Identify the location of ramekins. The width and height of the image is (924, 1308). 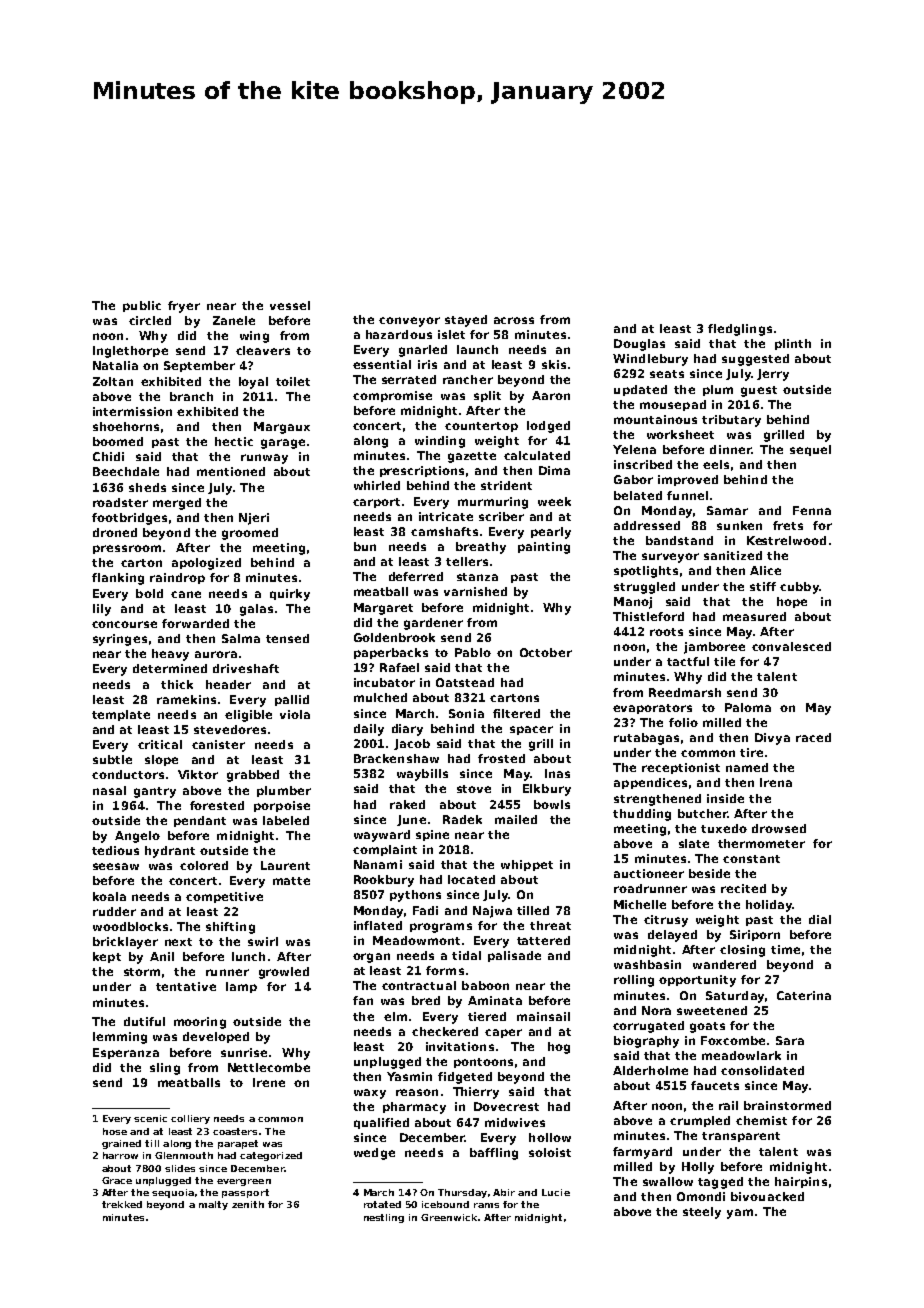
(186, 699).
